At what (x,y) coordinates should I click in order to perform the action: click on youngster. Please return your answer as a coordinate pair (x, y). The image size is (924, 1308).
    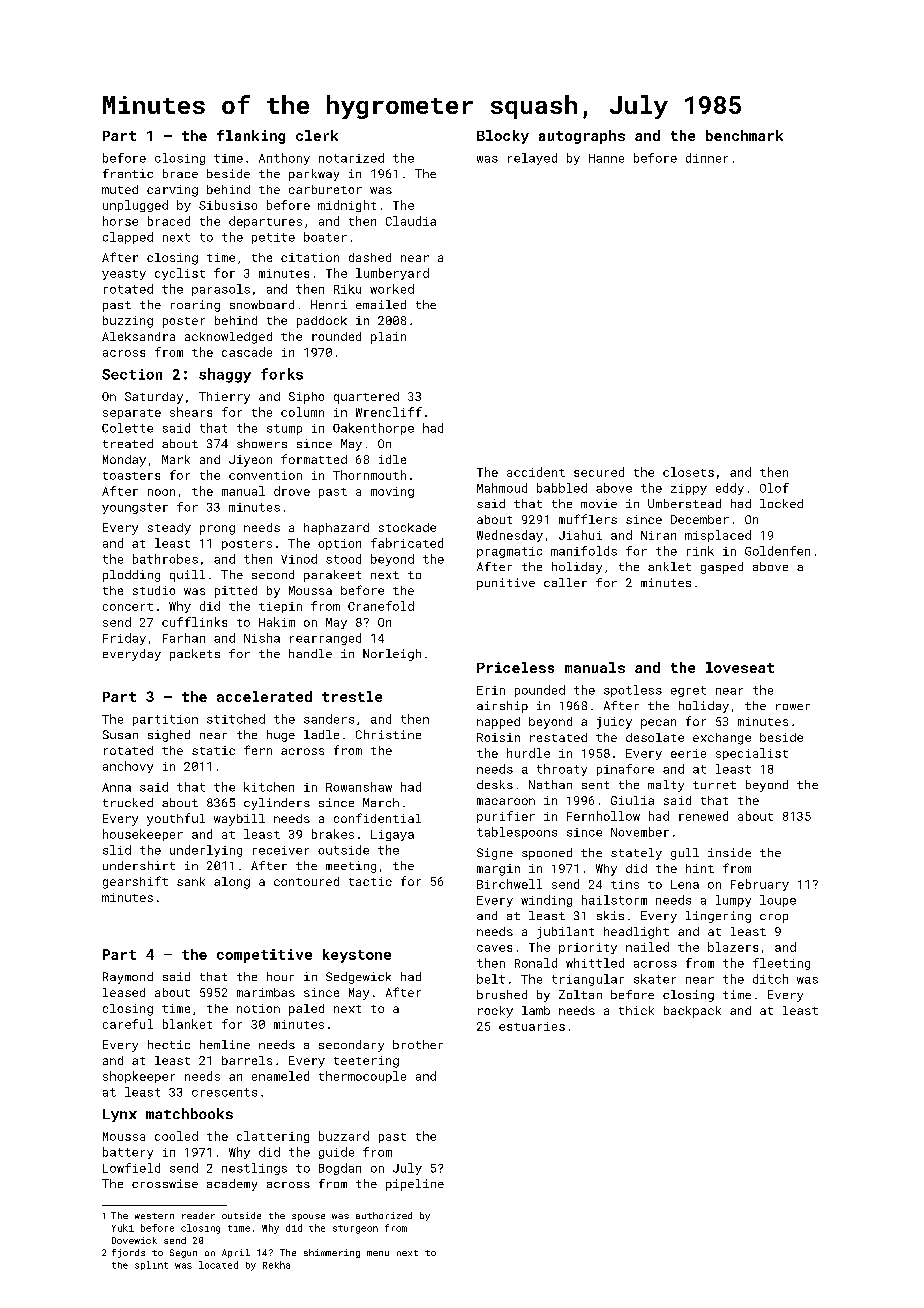
    Looking at the image, I should click on (135, 508).
